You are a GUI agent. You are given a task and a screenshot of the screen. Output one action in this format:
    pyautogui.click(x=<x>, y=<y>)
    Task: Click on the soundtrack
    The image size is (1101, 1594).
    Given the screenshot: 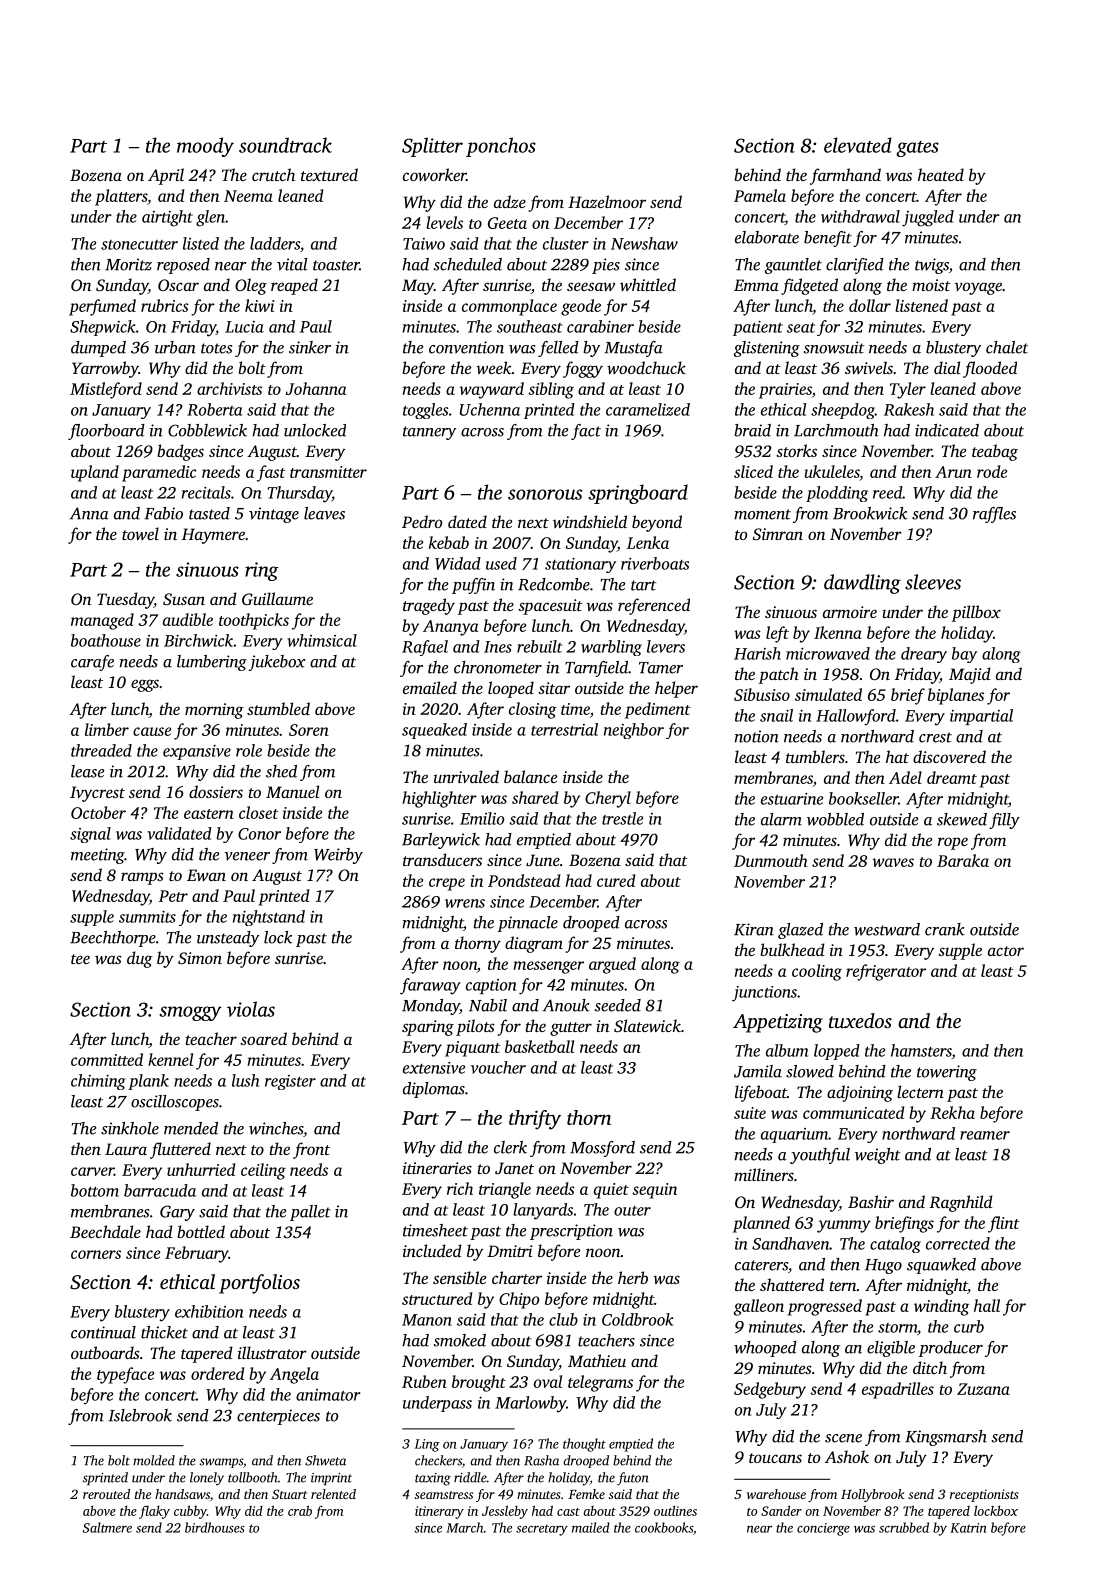 What is the action you would take?
    pyautogui.click(x=285, y=145)
